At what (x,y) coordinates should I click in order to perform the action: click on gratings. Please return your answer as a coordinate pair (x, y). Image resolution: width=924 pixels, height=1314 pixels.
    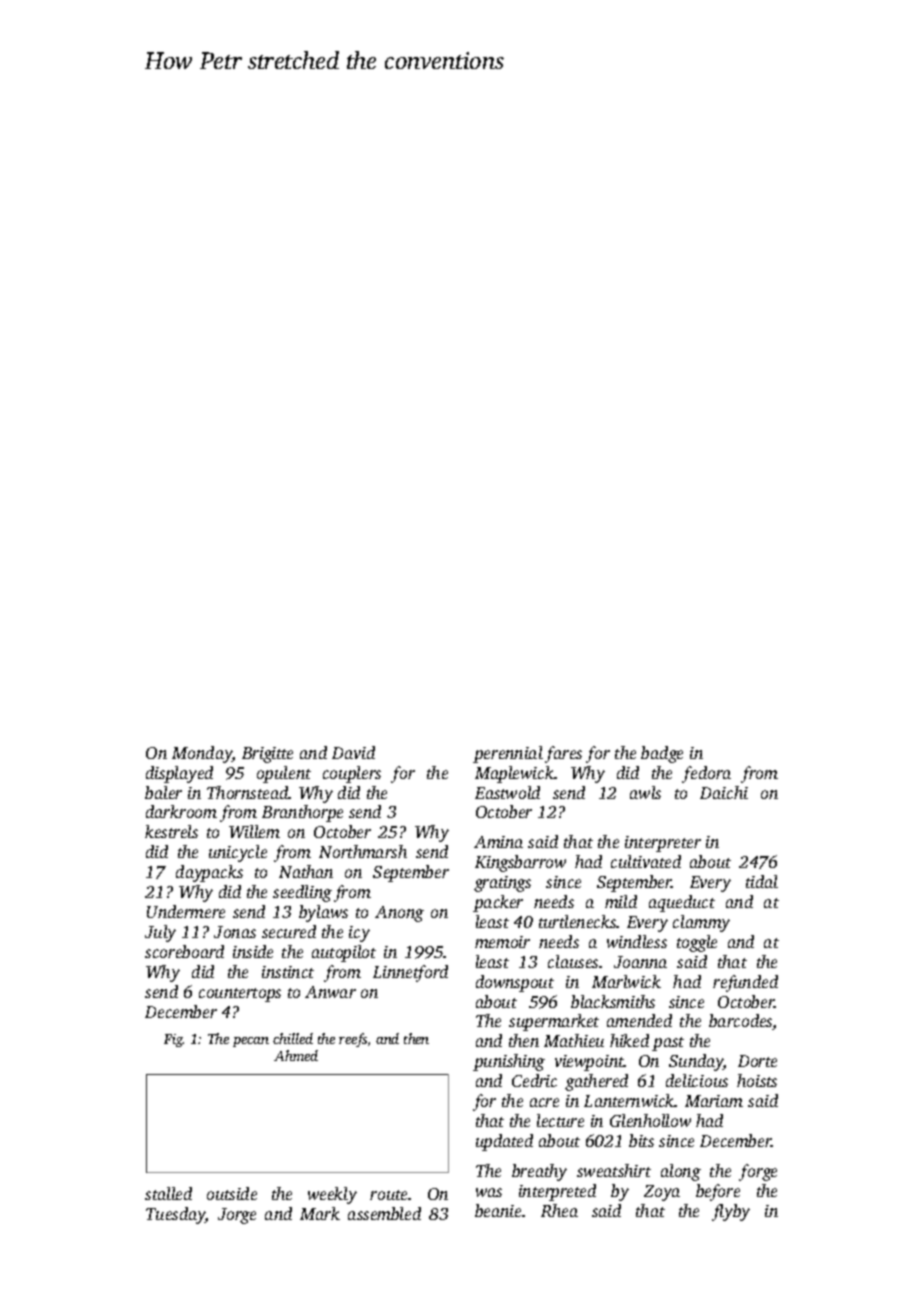
    Looking at the image, I should click on (502, 884).
